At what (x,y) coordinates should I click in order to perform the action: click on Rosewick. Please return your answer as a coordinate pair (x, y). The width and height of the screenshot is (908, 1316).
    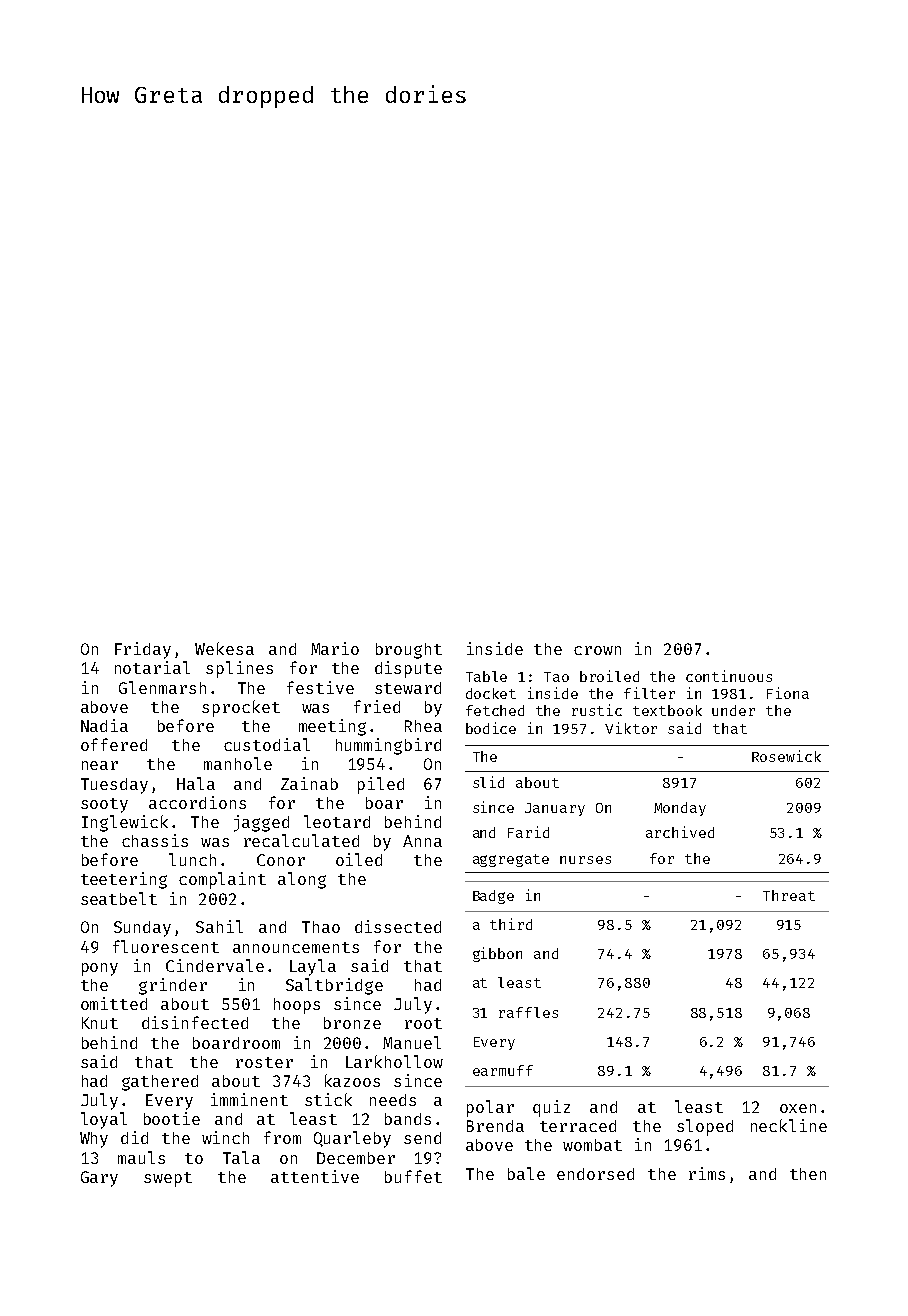
    Looking at the image, I should click on (786, 756).
